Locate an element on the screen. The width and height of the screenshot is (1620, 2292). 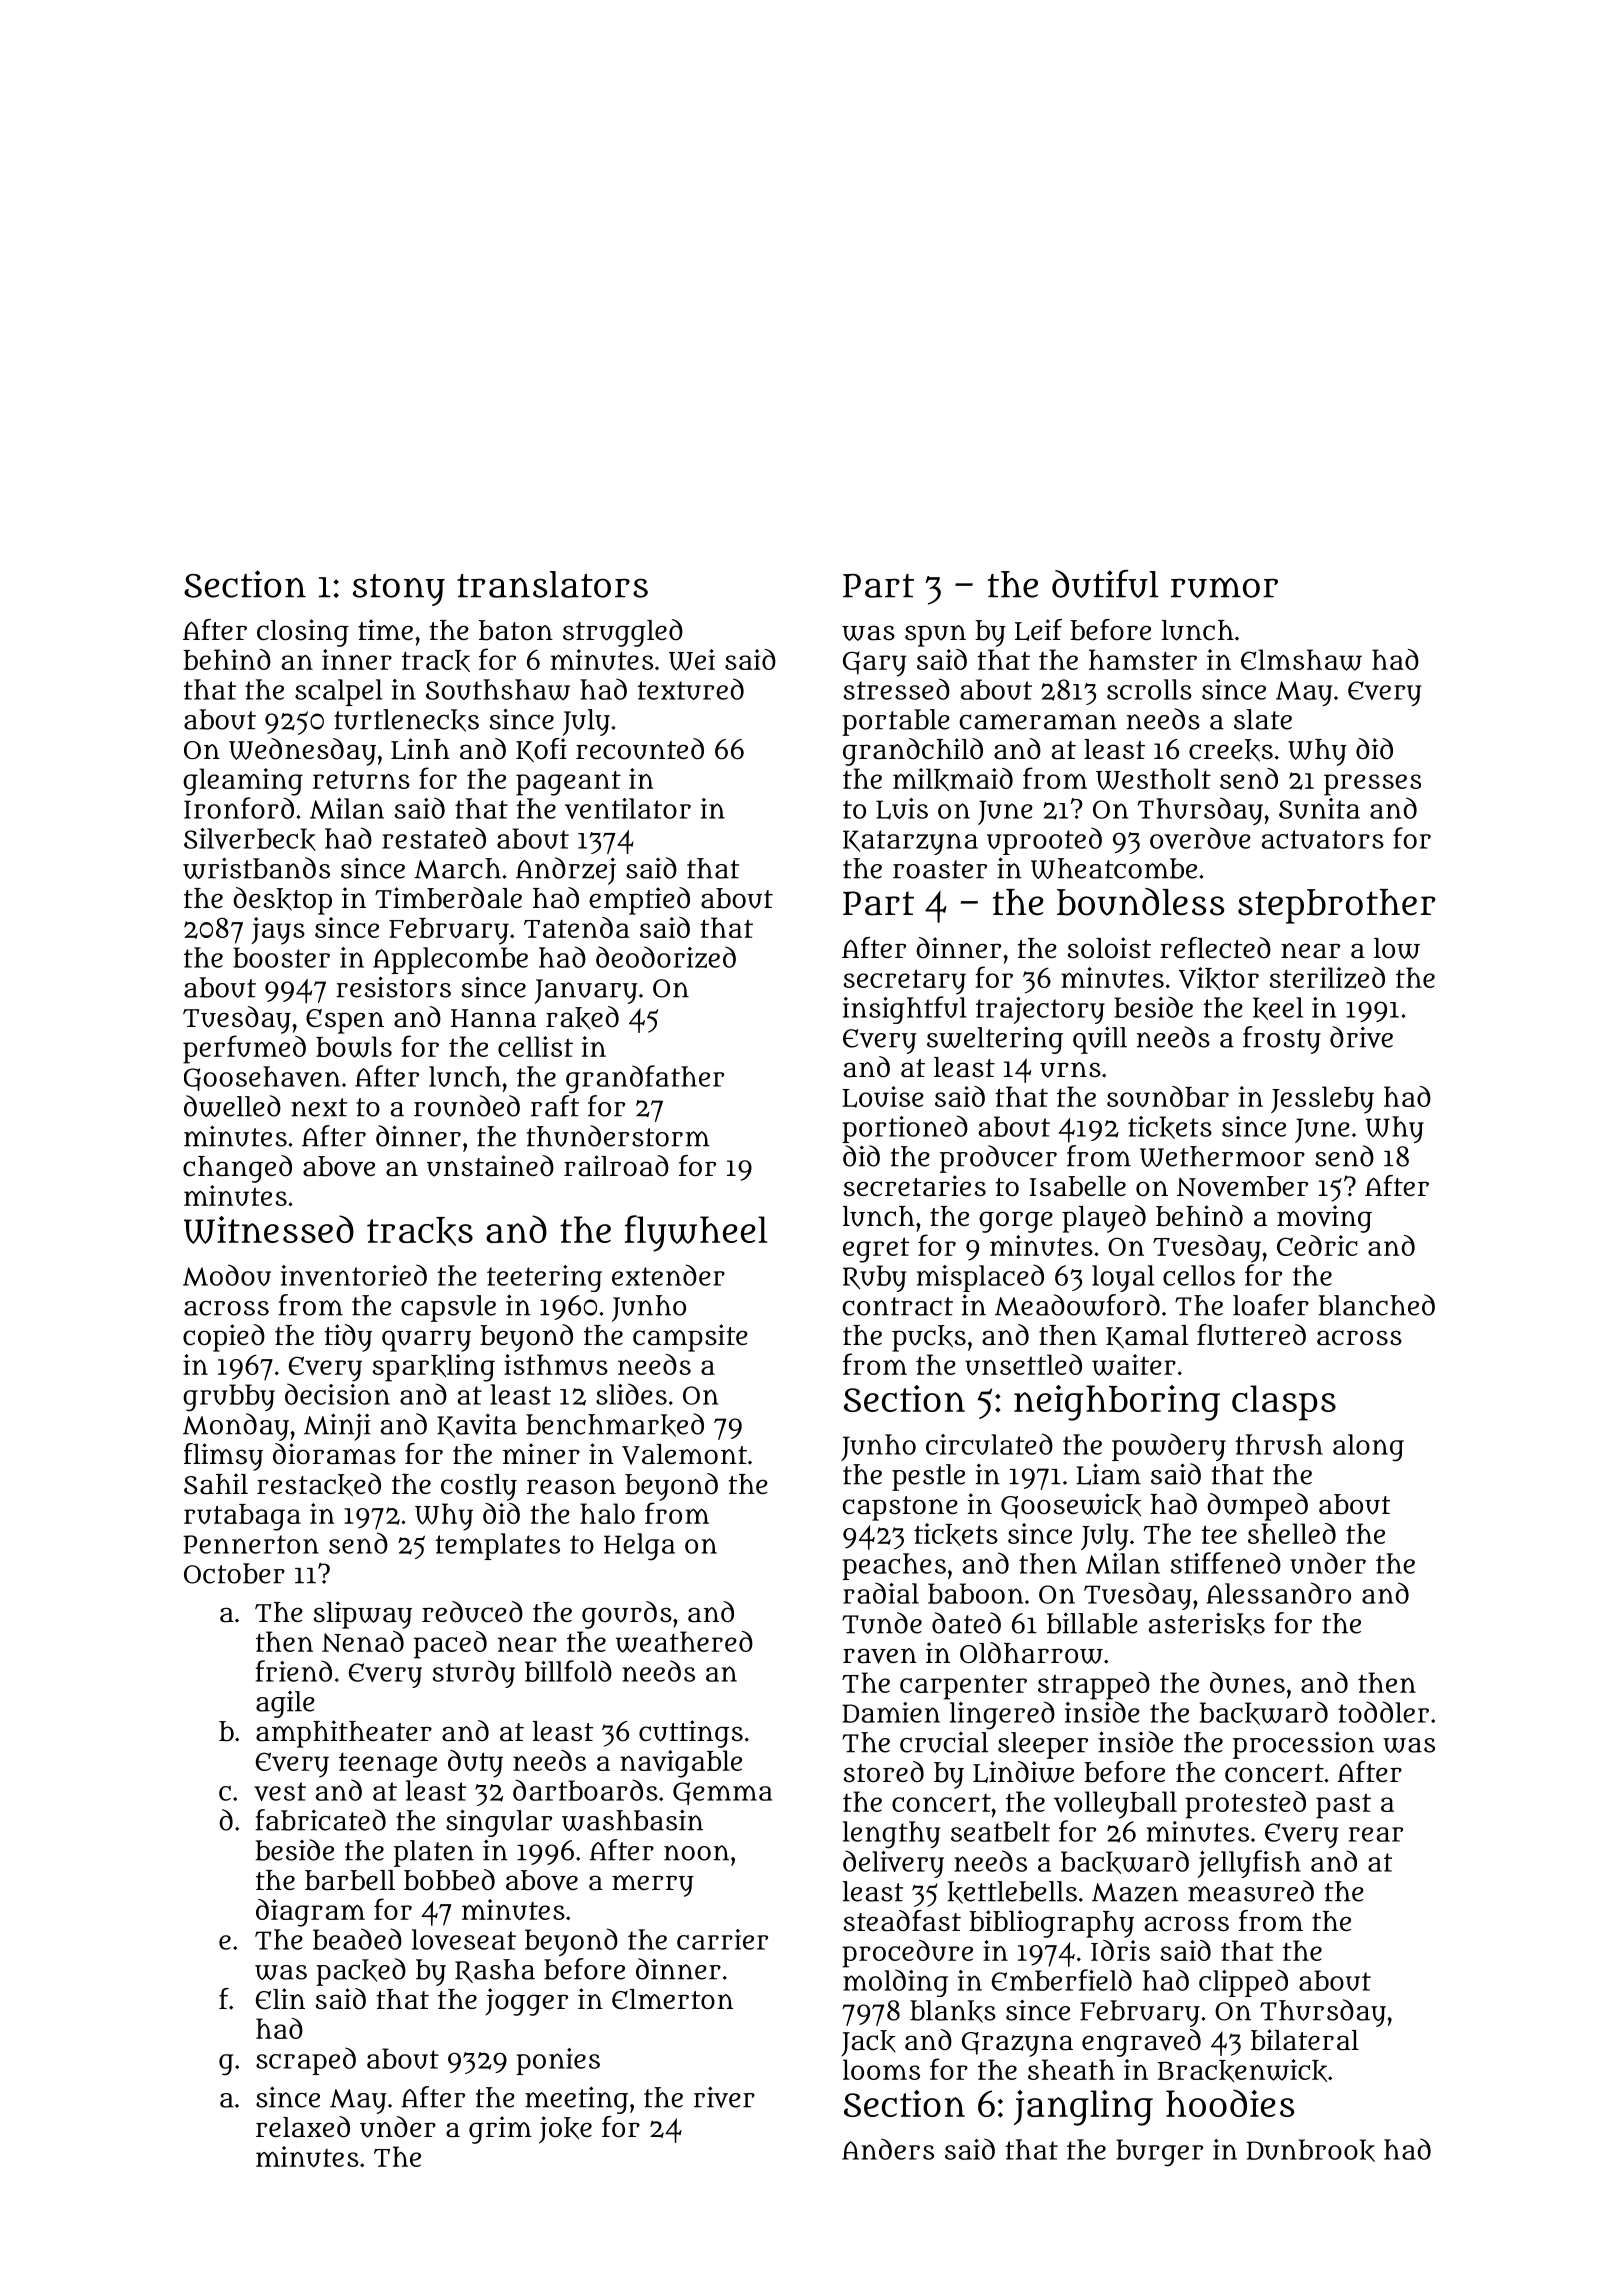
Jessleby is located at coordinates (1322, 1100).
